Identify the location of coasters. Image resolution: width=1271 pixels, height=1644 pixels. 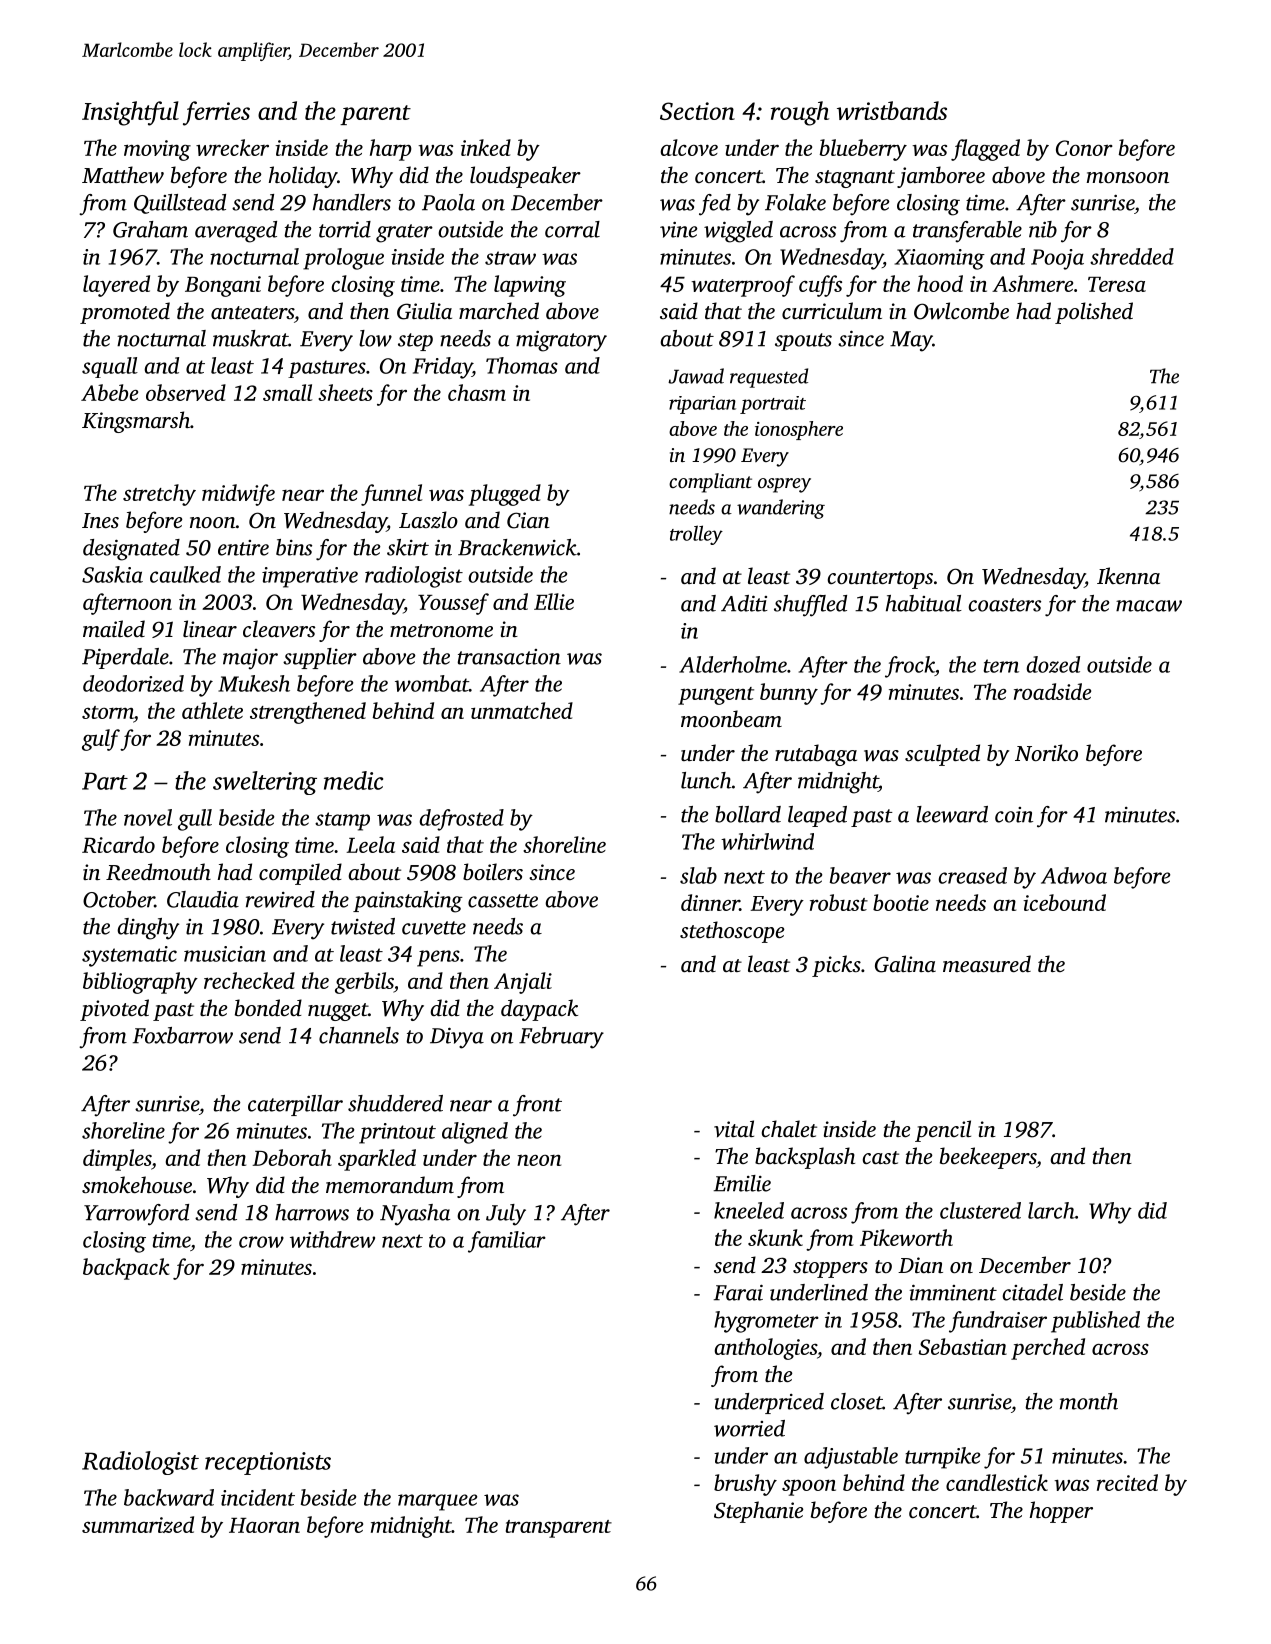
(1004, 605).
